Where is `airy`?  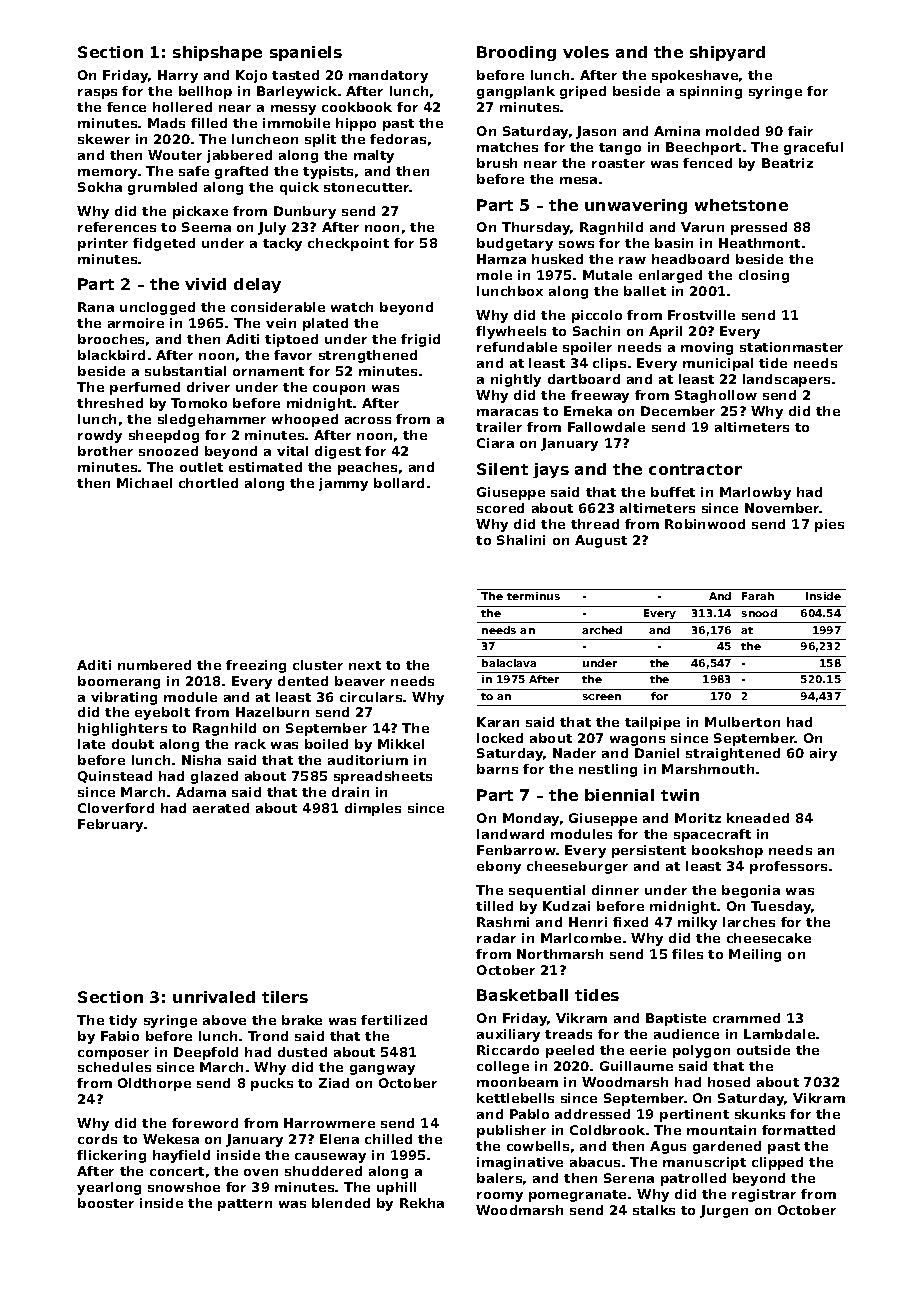
airy is located at coordinates (823, 754).
